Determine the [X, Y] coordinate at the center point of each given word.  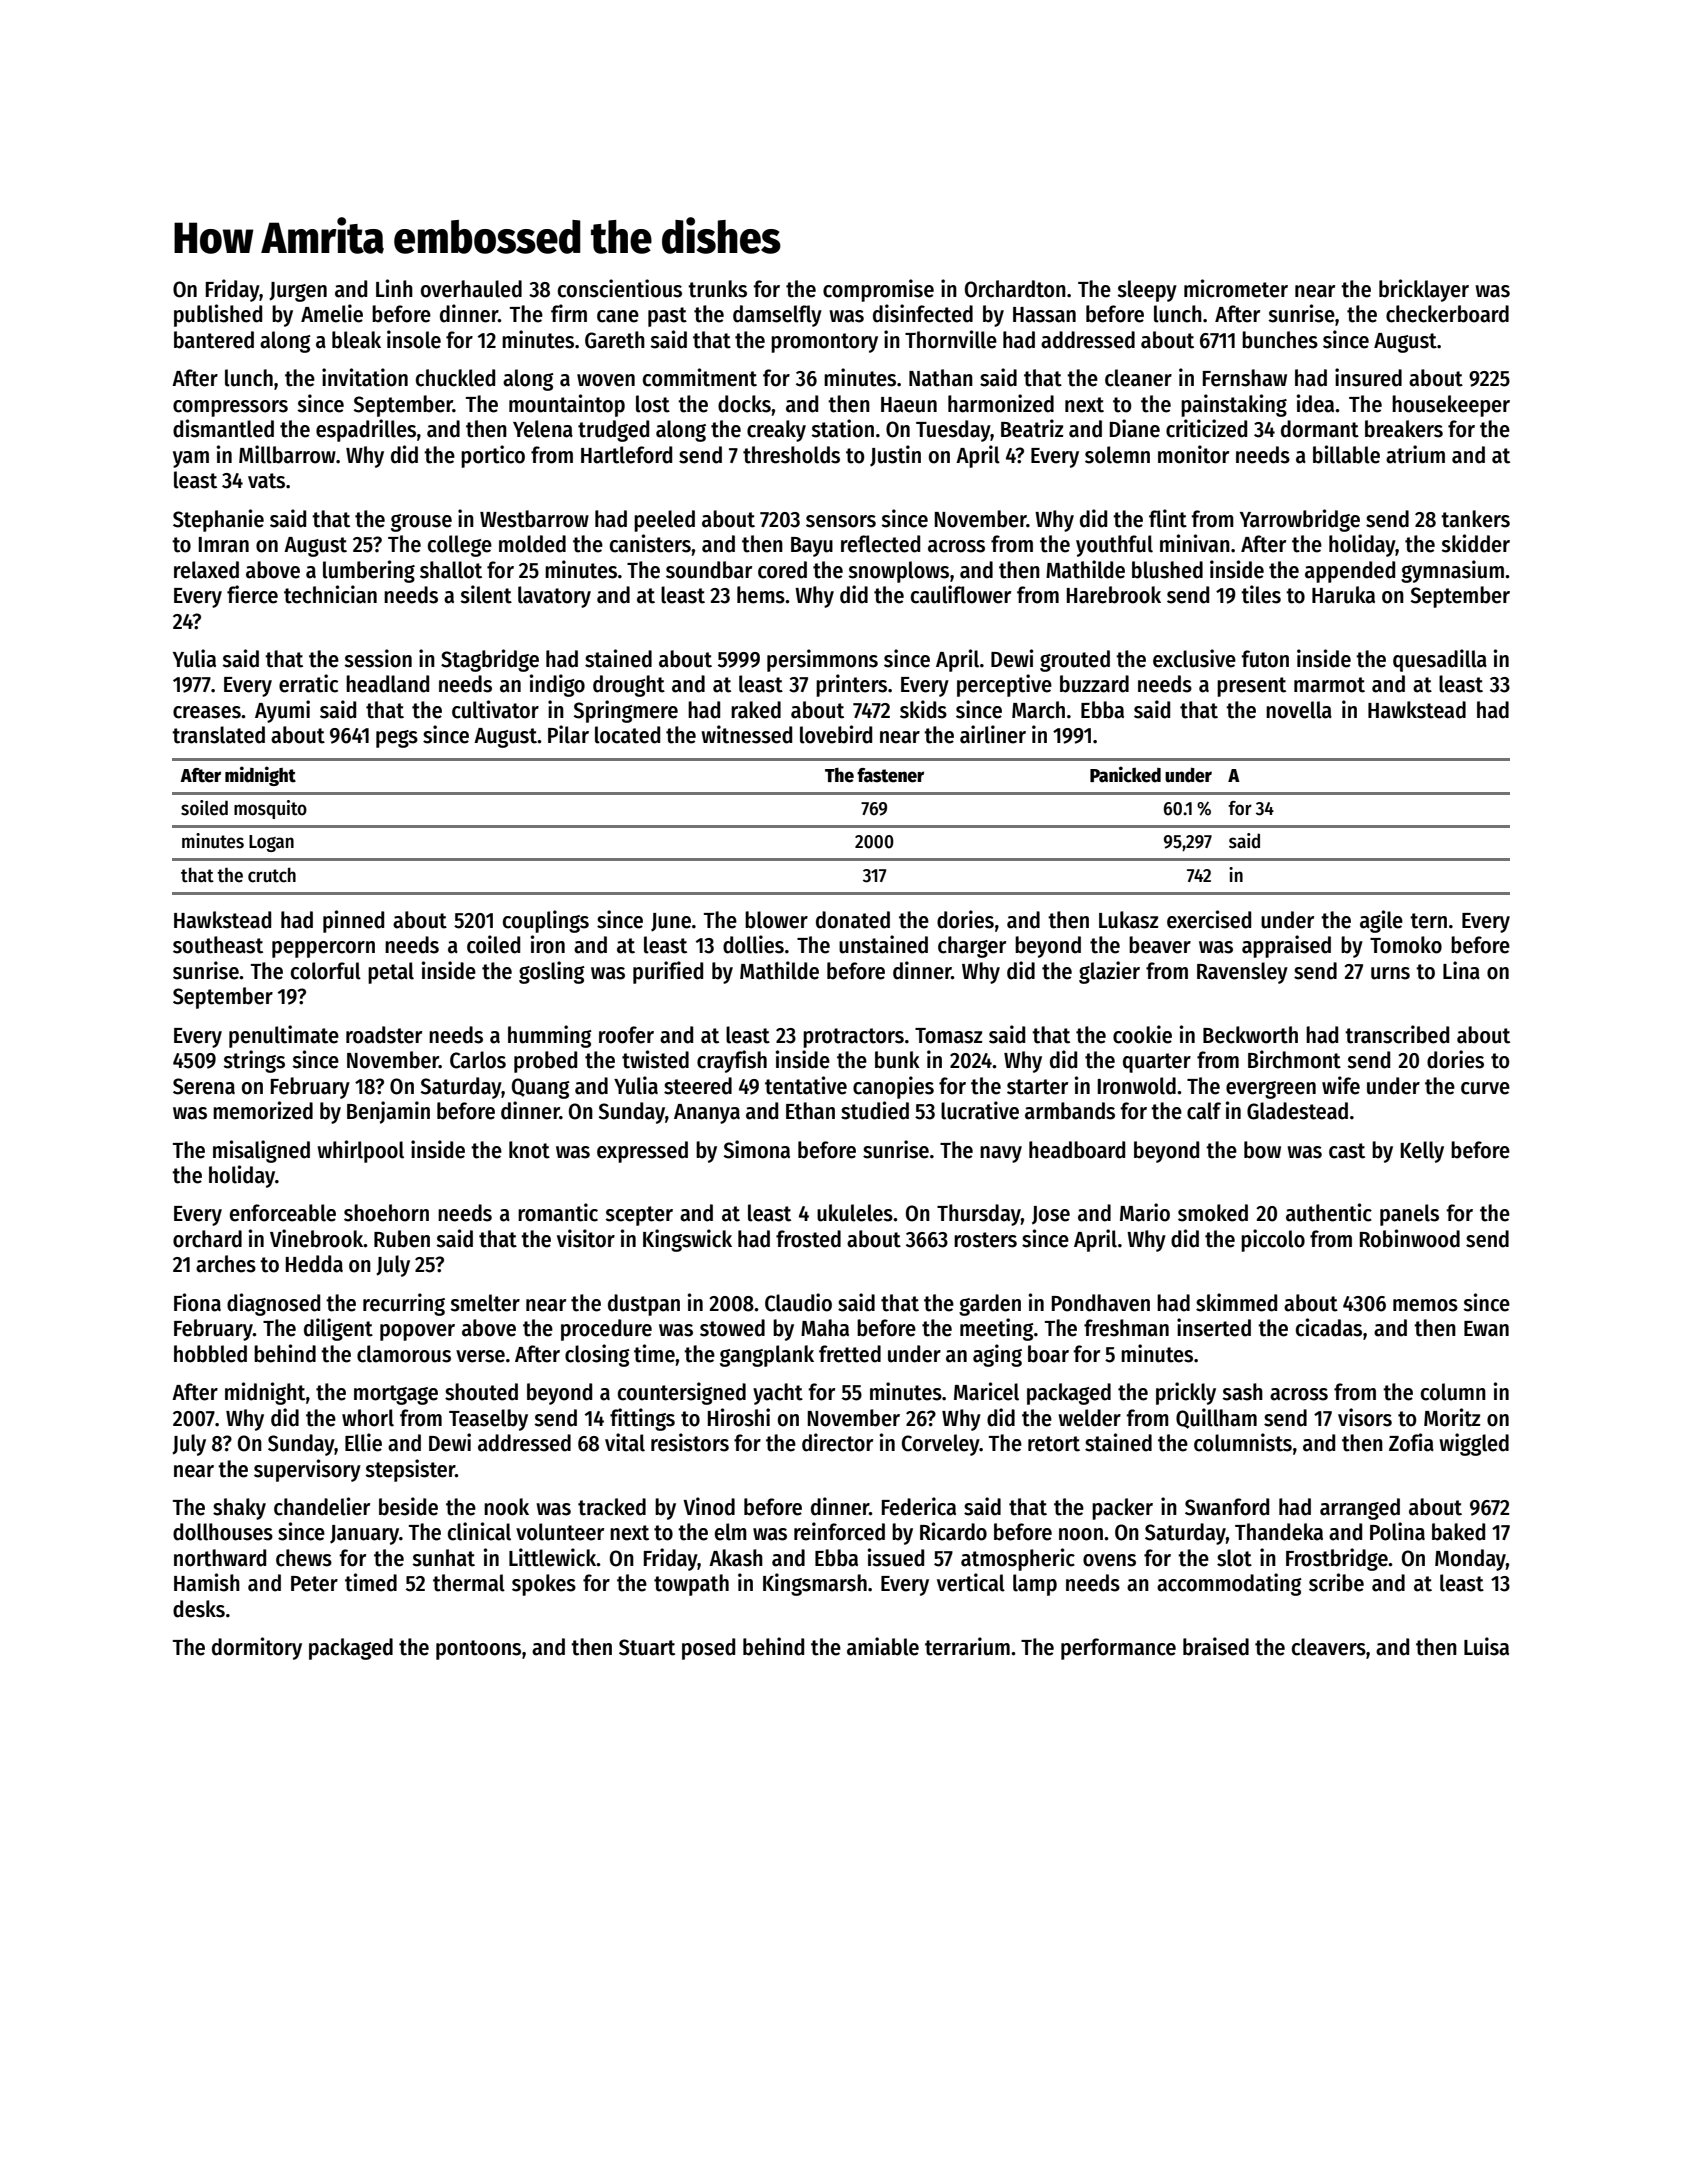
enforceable [283, 1213]
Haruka [1343, 595]
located [627, 735]
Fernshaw [1245, 378]
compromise [878, 290]
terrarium [967, 1646]
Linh [394, 288]
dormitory [257, 1648]
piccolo [1273, 1240]
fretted [850, 1354]
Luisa [1486, 1646]
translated [218, 735]
